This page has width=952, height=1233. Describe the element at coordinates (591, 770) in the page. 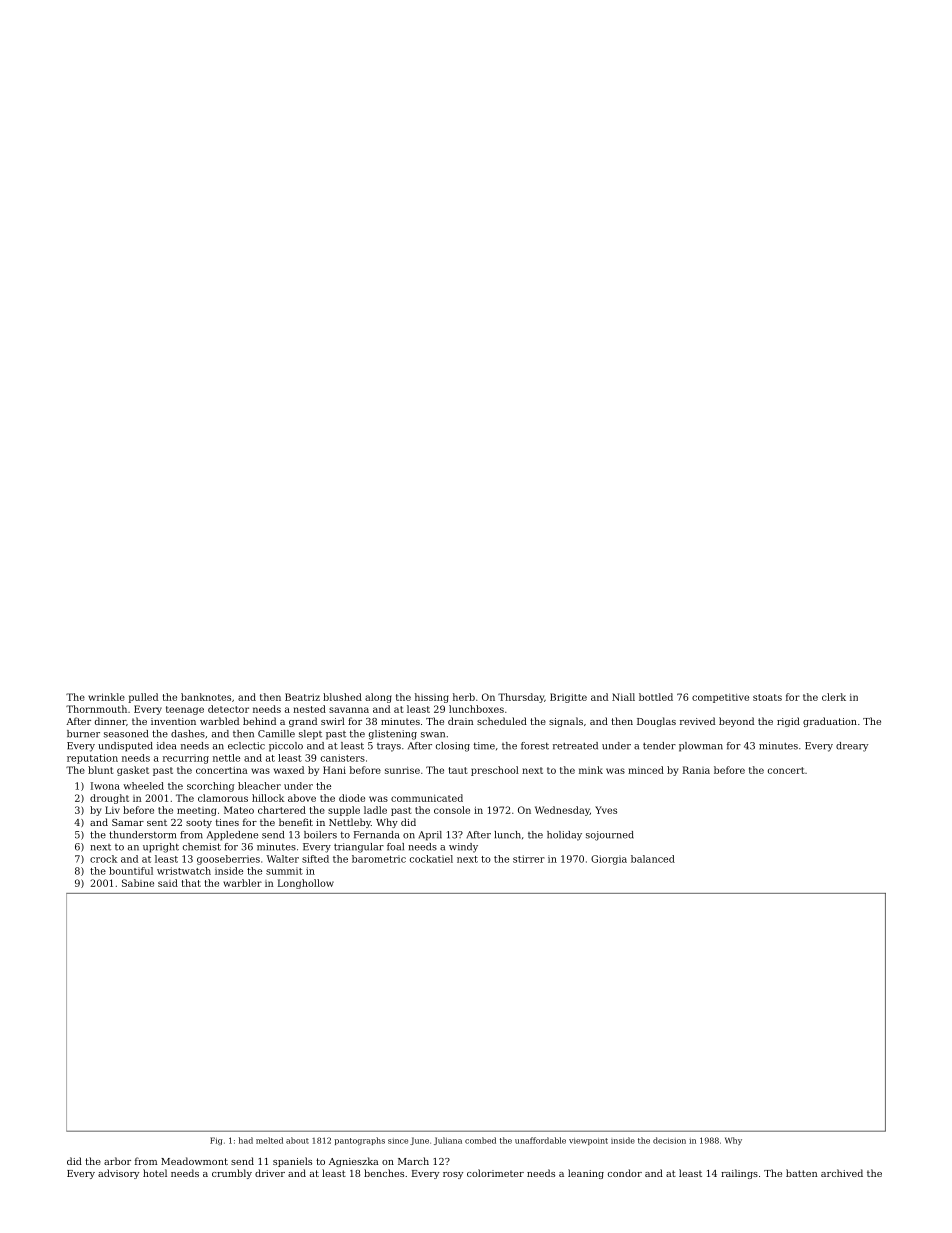

I see `mink` at that location.
